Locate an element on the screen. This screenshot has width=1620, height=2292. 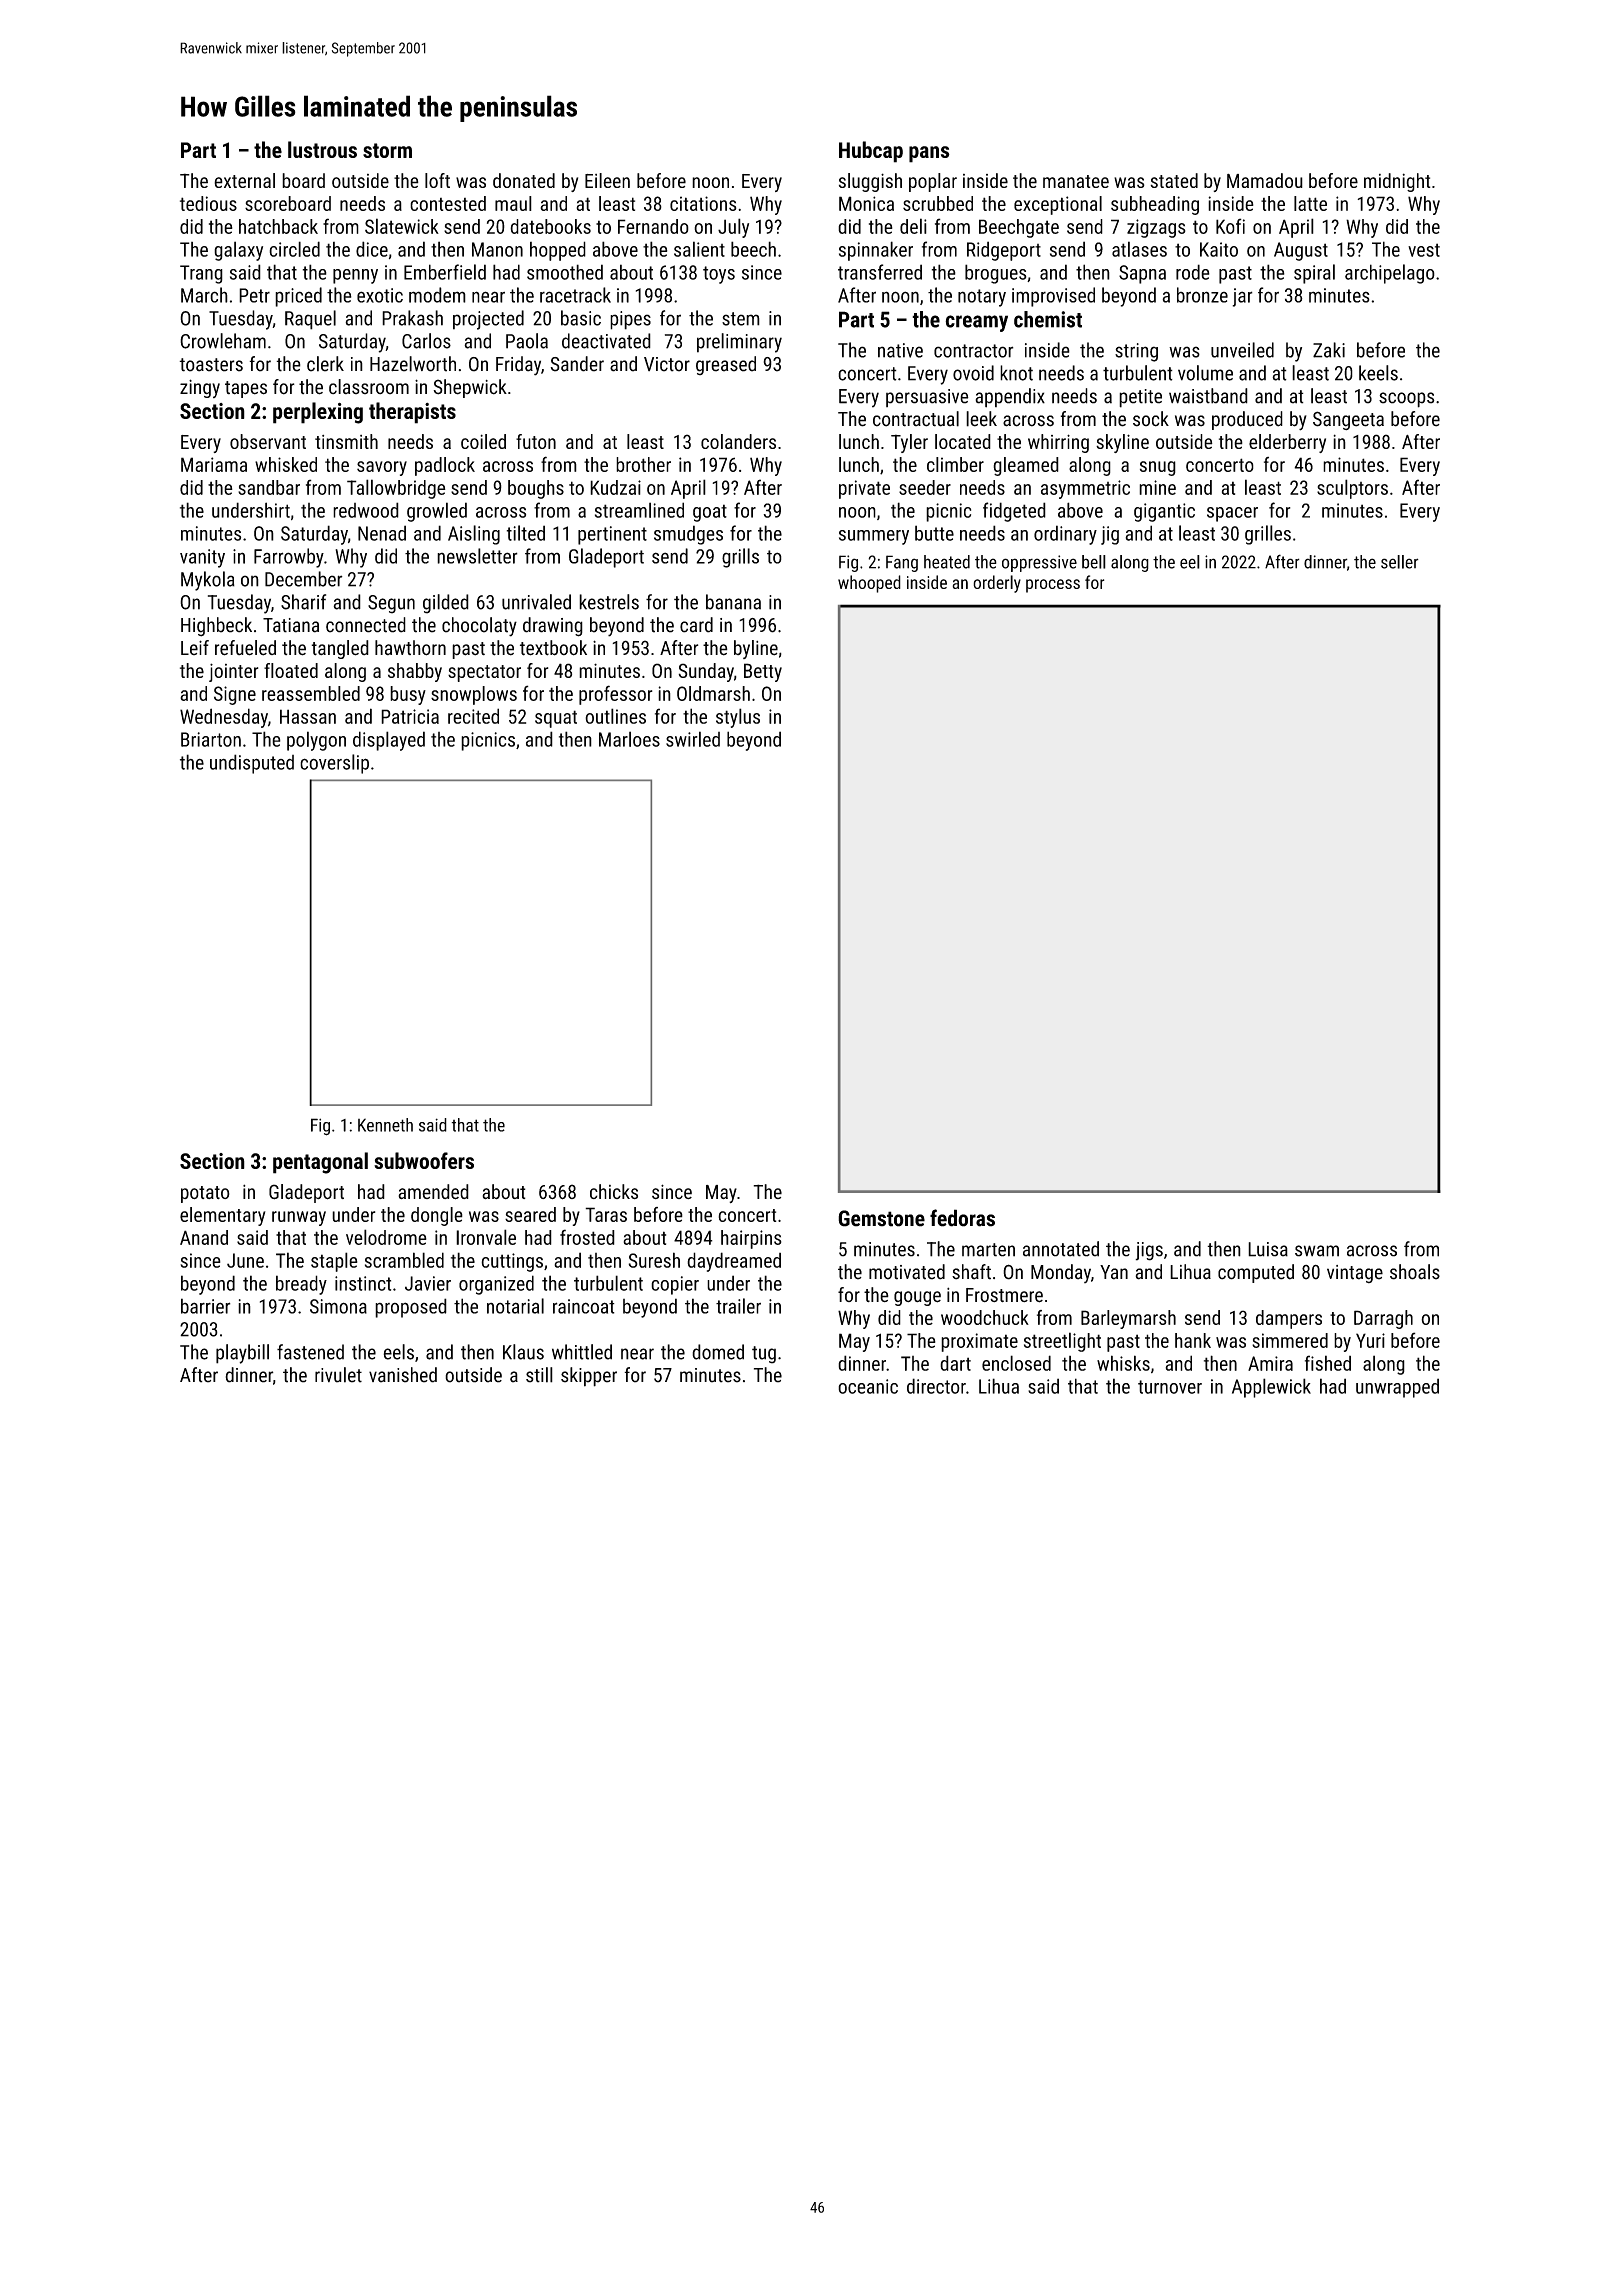
storm is located at coordinates (387, 150).
